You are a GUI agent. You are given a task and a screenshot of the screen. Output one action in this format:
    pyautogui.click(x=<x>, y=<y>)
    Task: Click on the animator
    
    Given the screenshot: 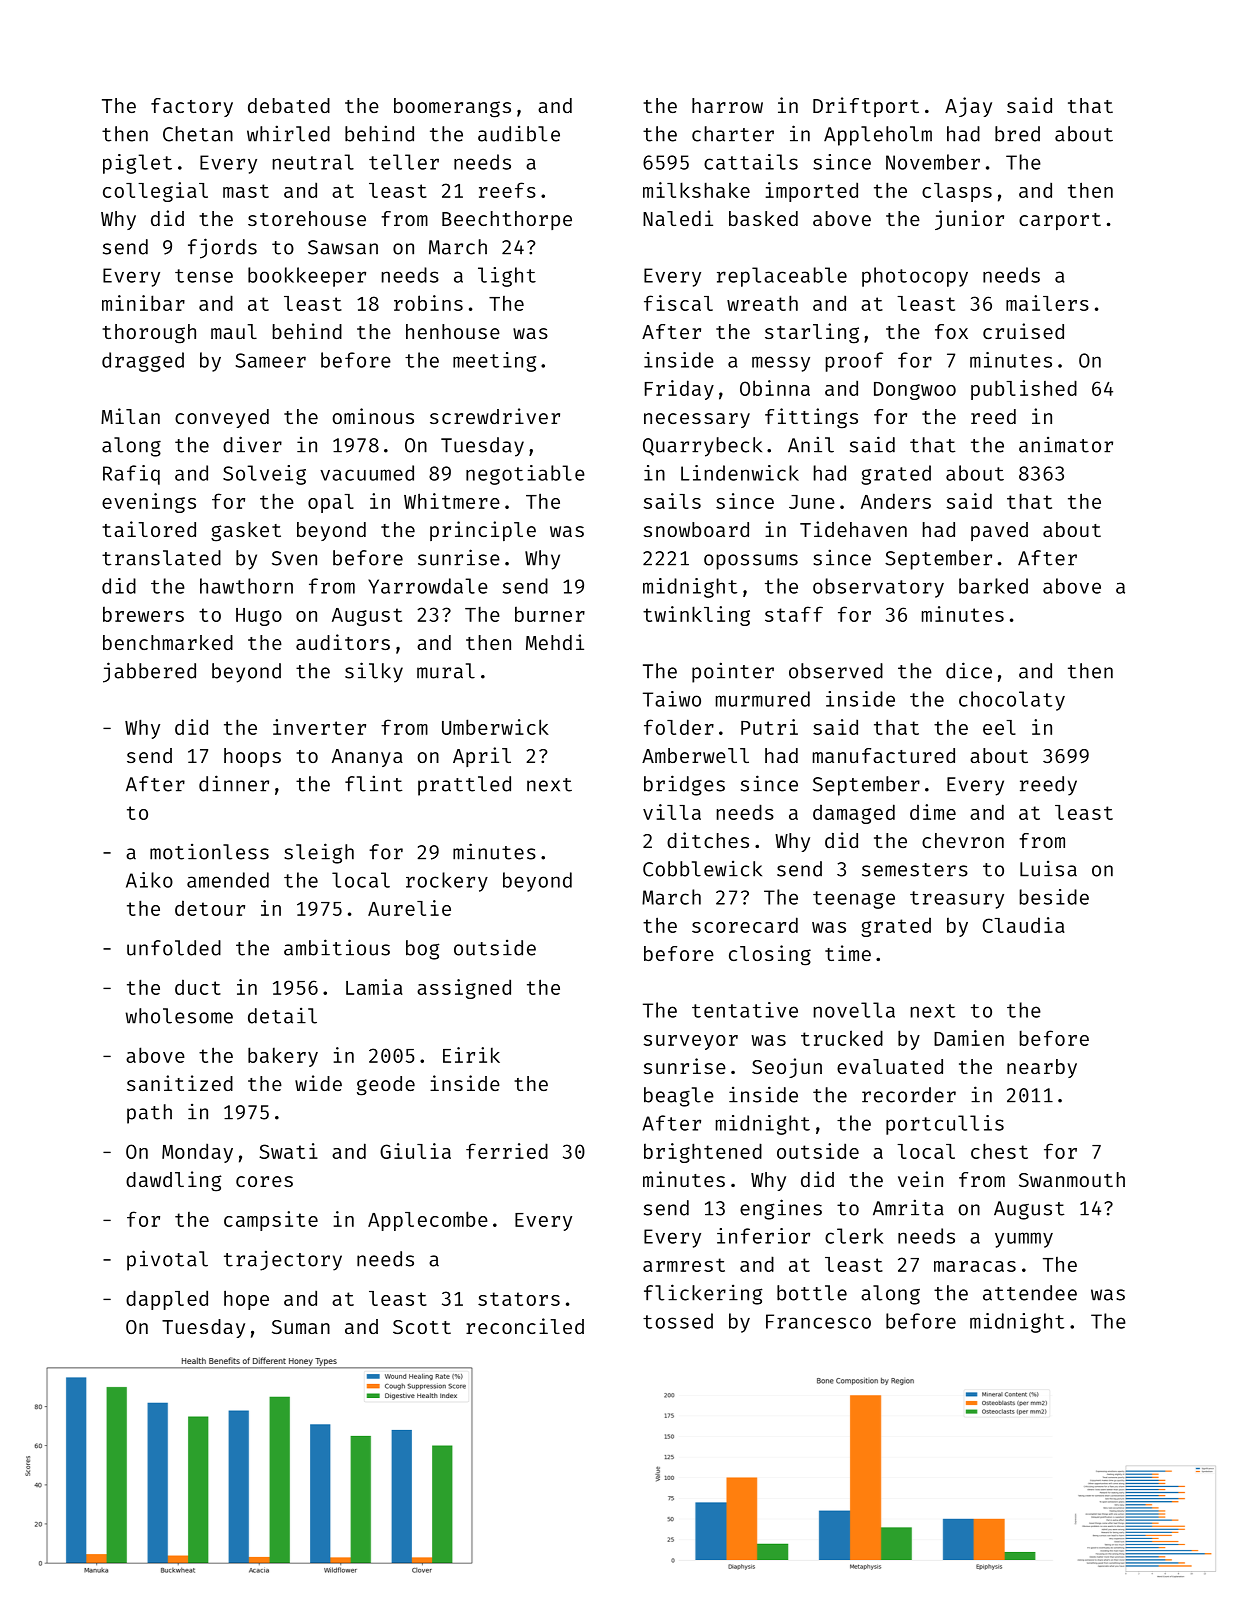 What is the action you would take?
    pyautogui.click(x=1066, y=445)
